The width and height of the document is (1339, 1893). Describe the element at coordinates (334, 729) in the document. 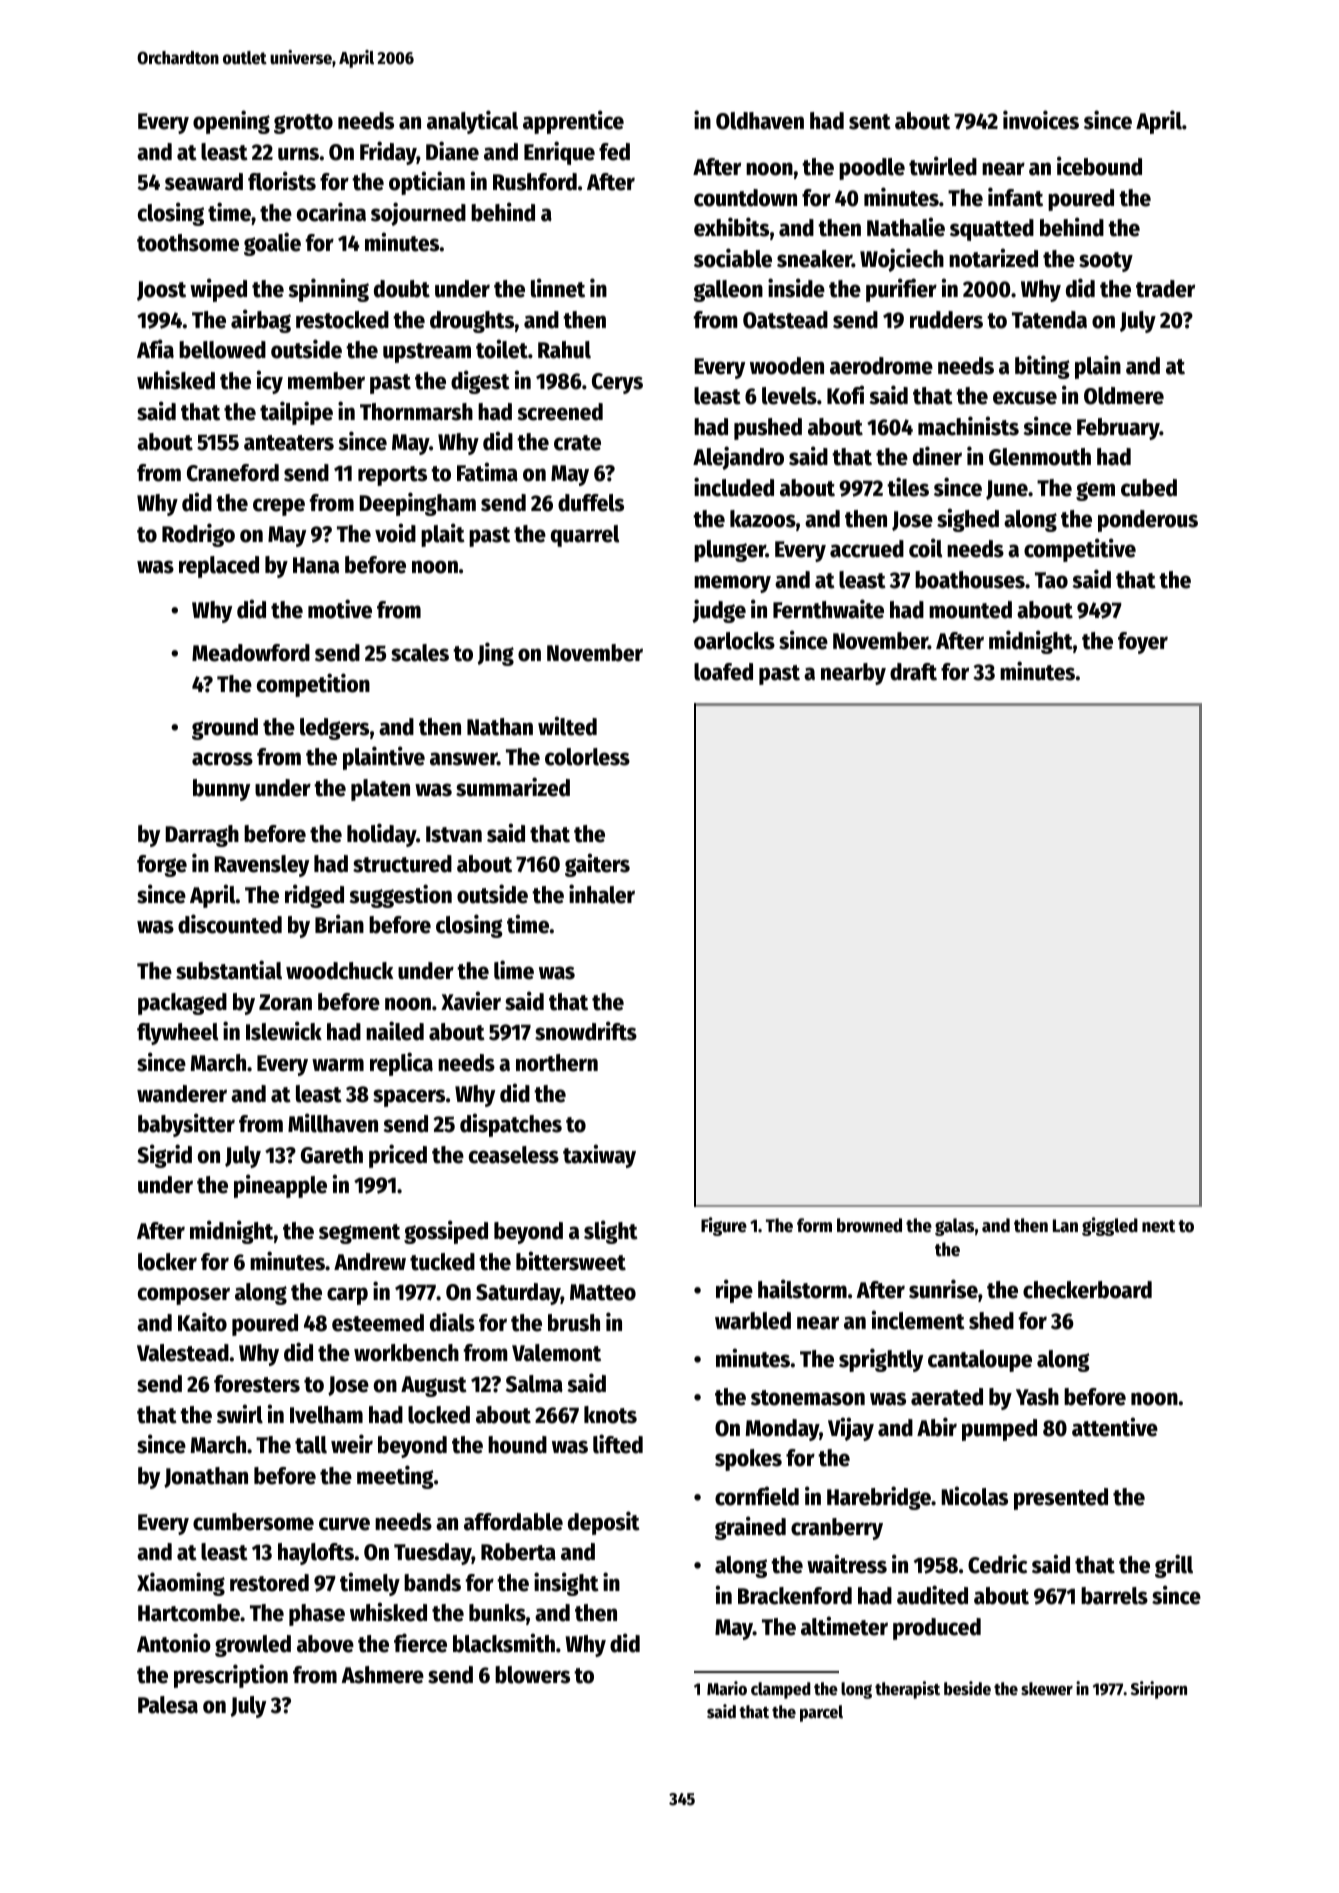

I see `ledgers` at that location.
